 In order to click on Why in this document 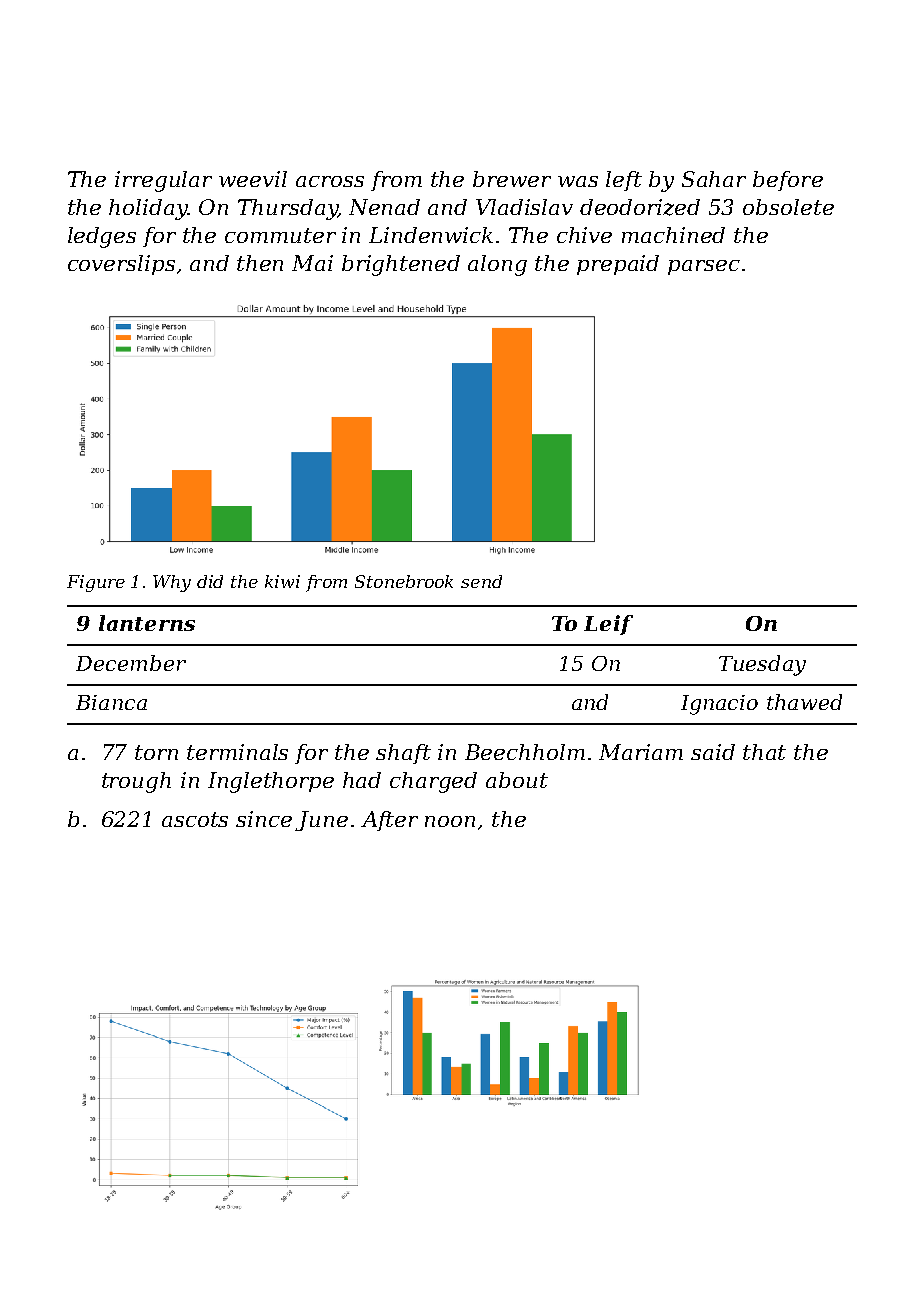, I will do `click(172, 583)`.
